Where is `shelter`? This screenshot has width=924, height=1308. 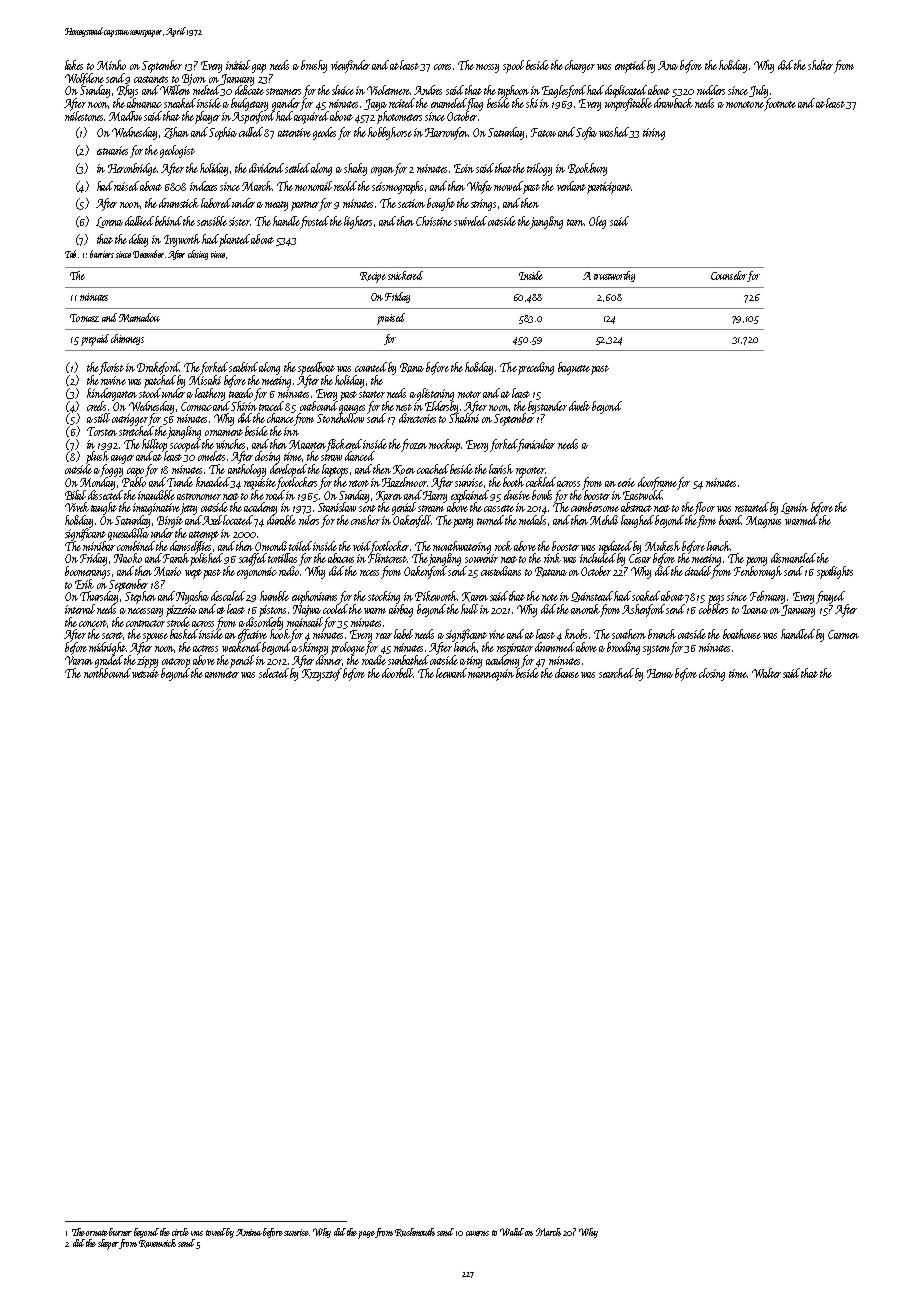
shelter is located at coordinates (820, 65).
